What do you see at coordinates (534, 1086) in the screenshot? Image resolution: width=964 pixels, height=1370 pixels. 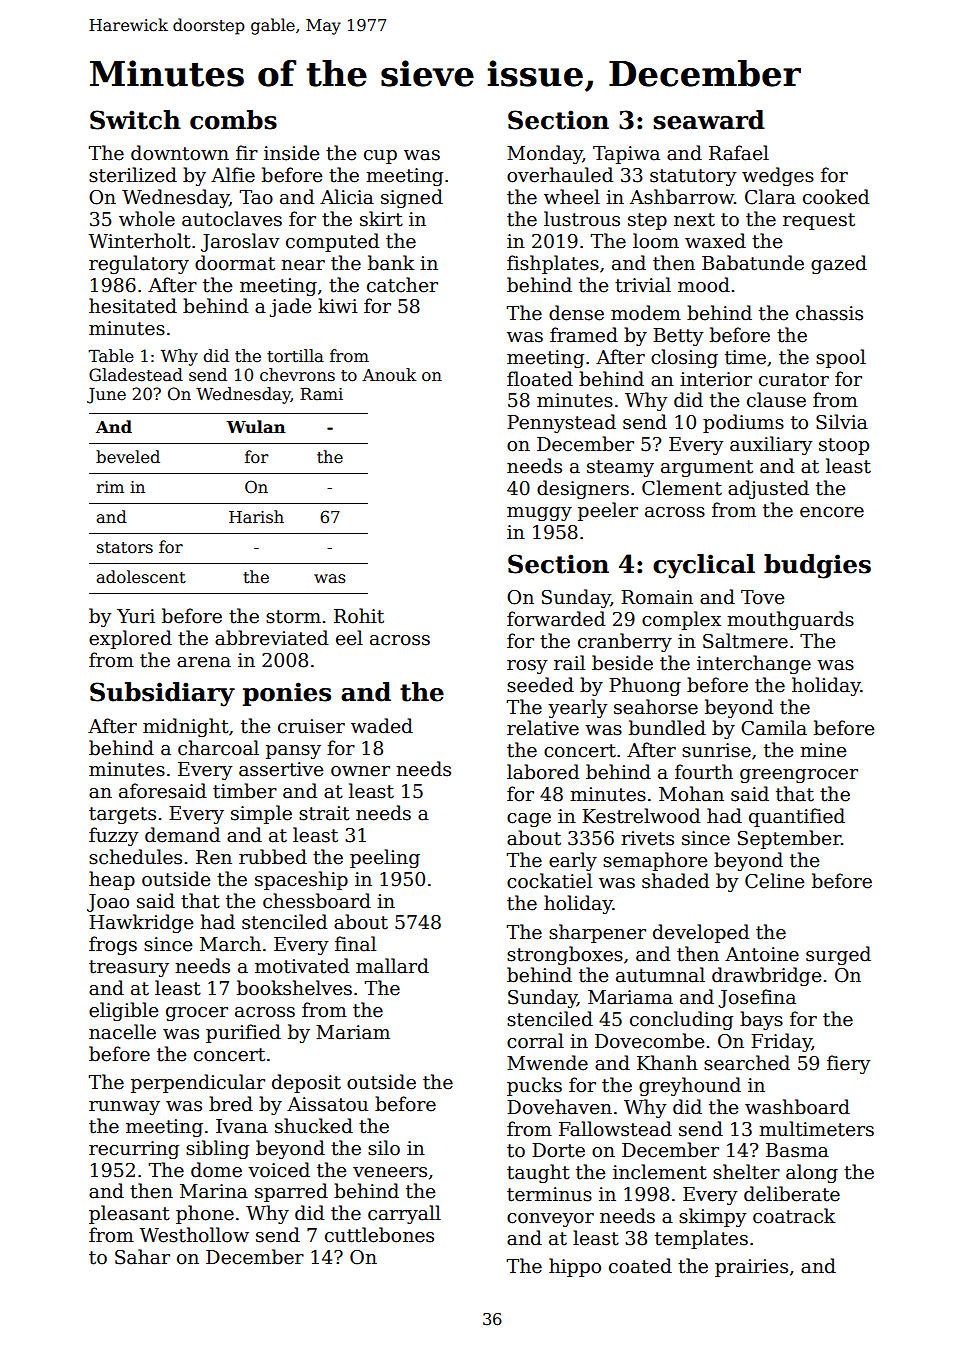 I see `pucks` at bounding box center [534, 1086].
